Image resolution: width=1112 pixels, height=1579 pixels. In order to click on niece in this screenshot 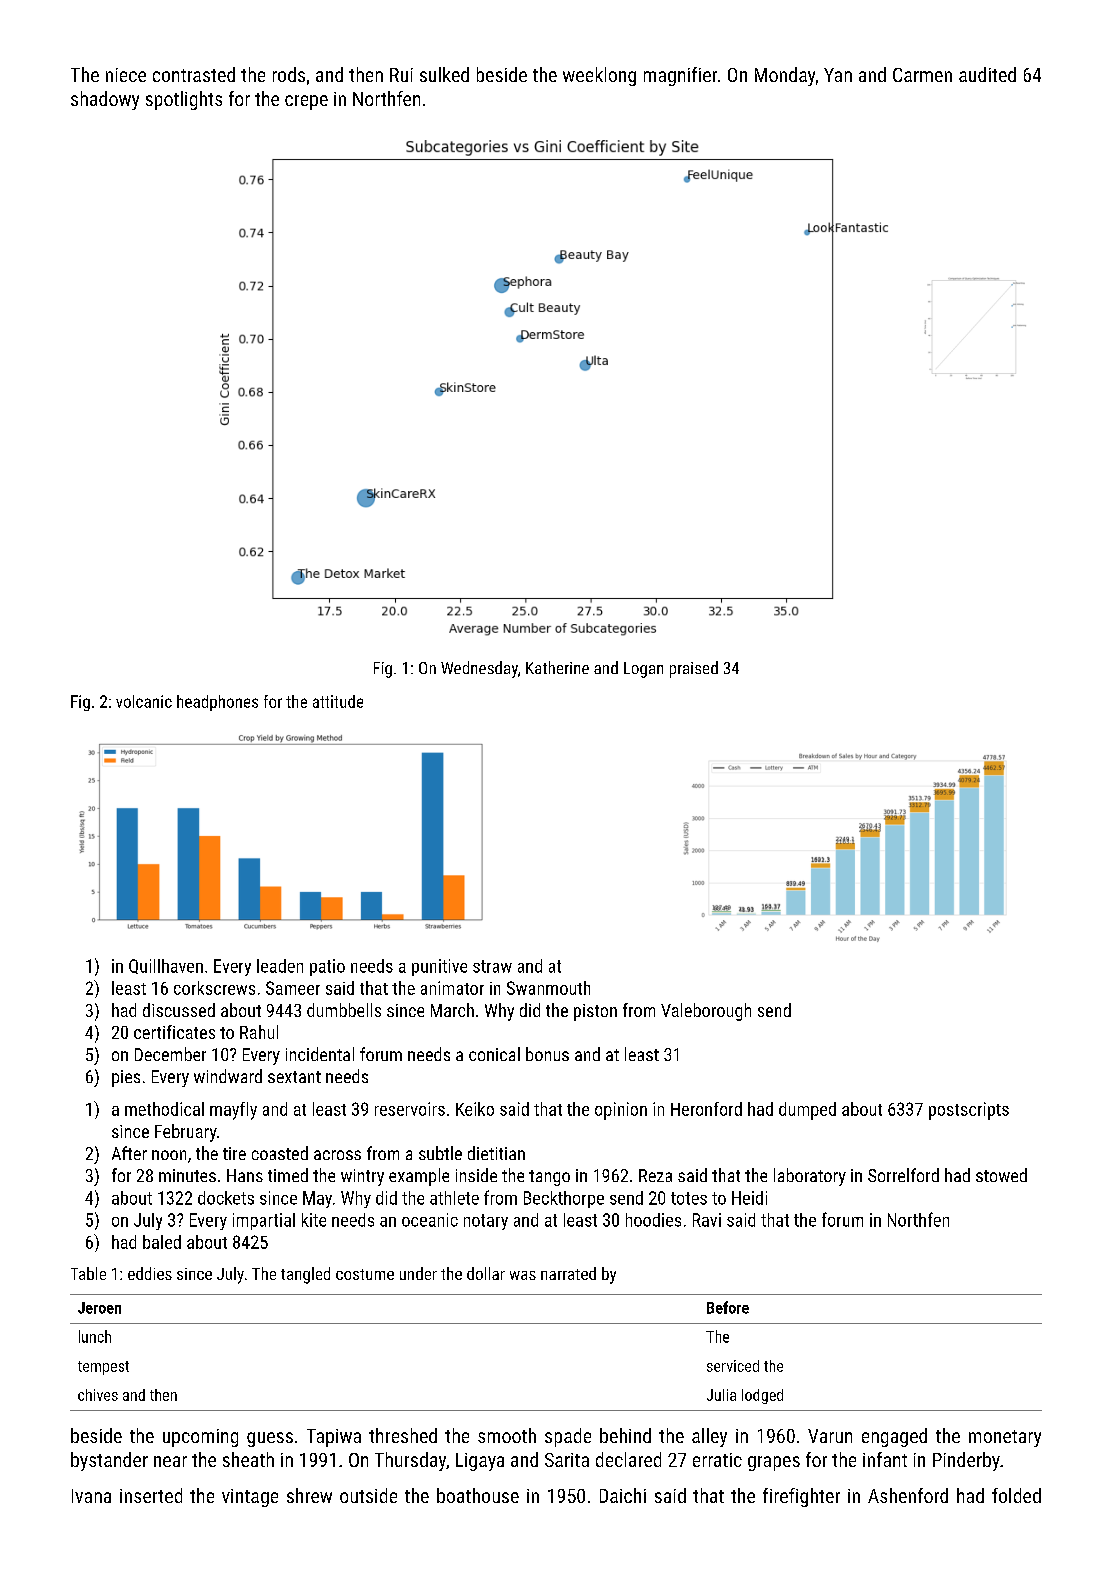, I will do `click(126, 75)`.
